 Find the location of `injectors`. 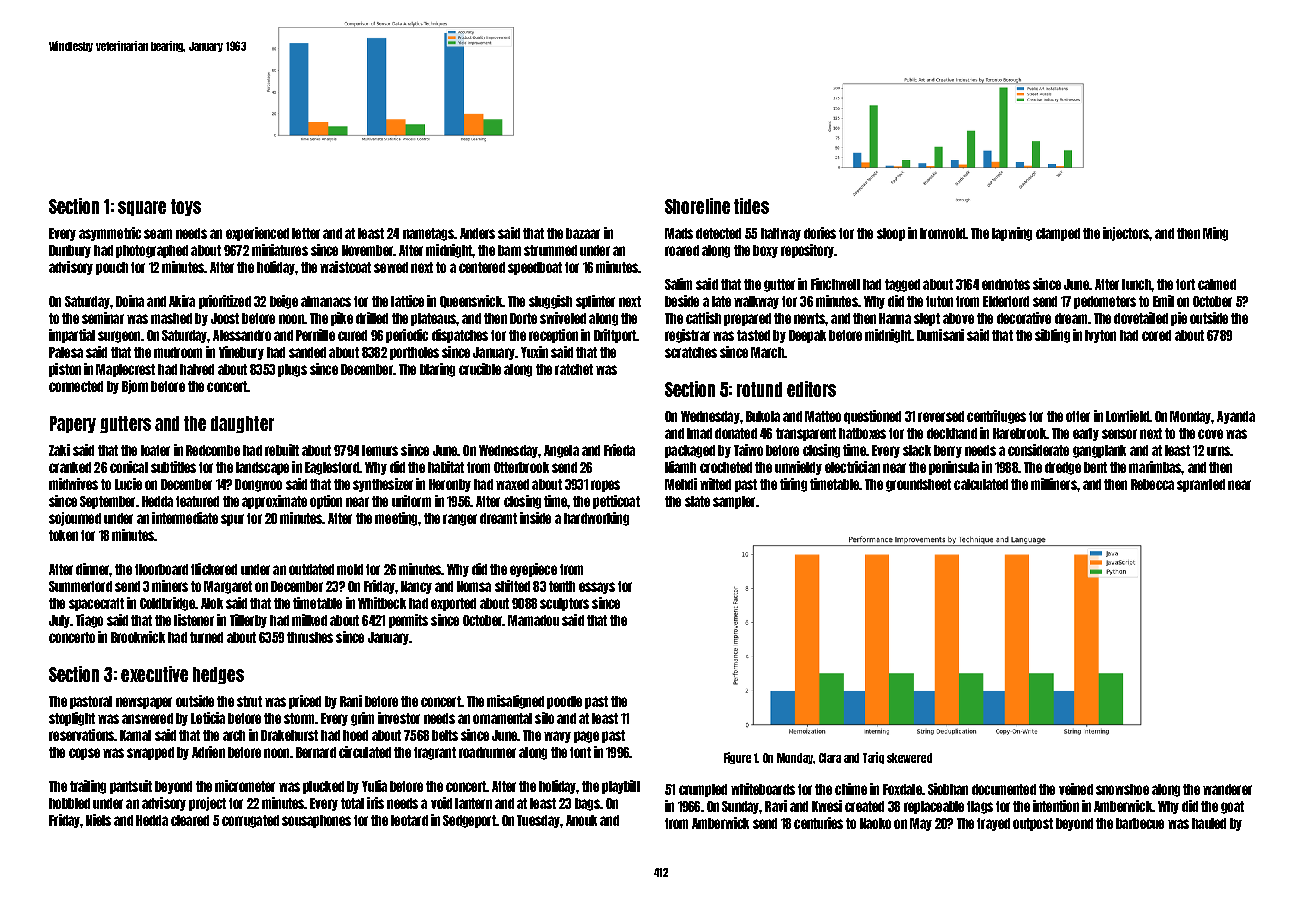

injectors is located at coordinates (1126, 234).
